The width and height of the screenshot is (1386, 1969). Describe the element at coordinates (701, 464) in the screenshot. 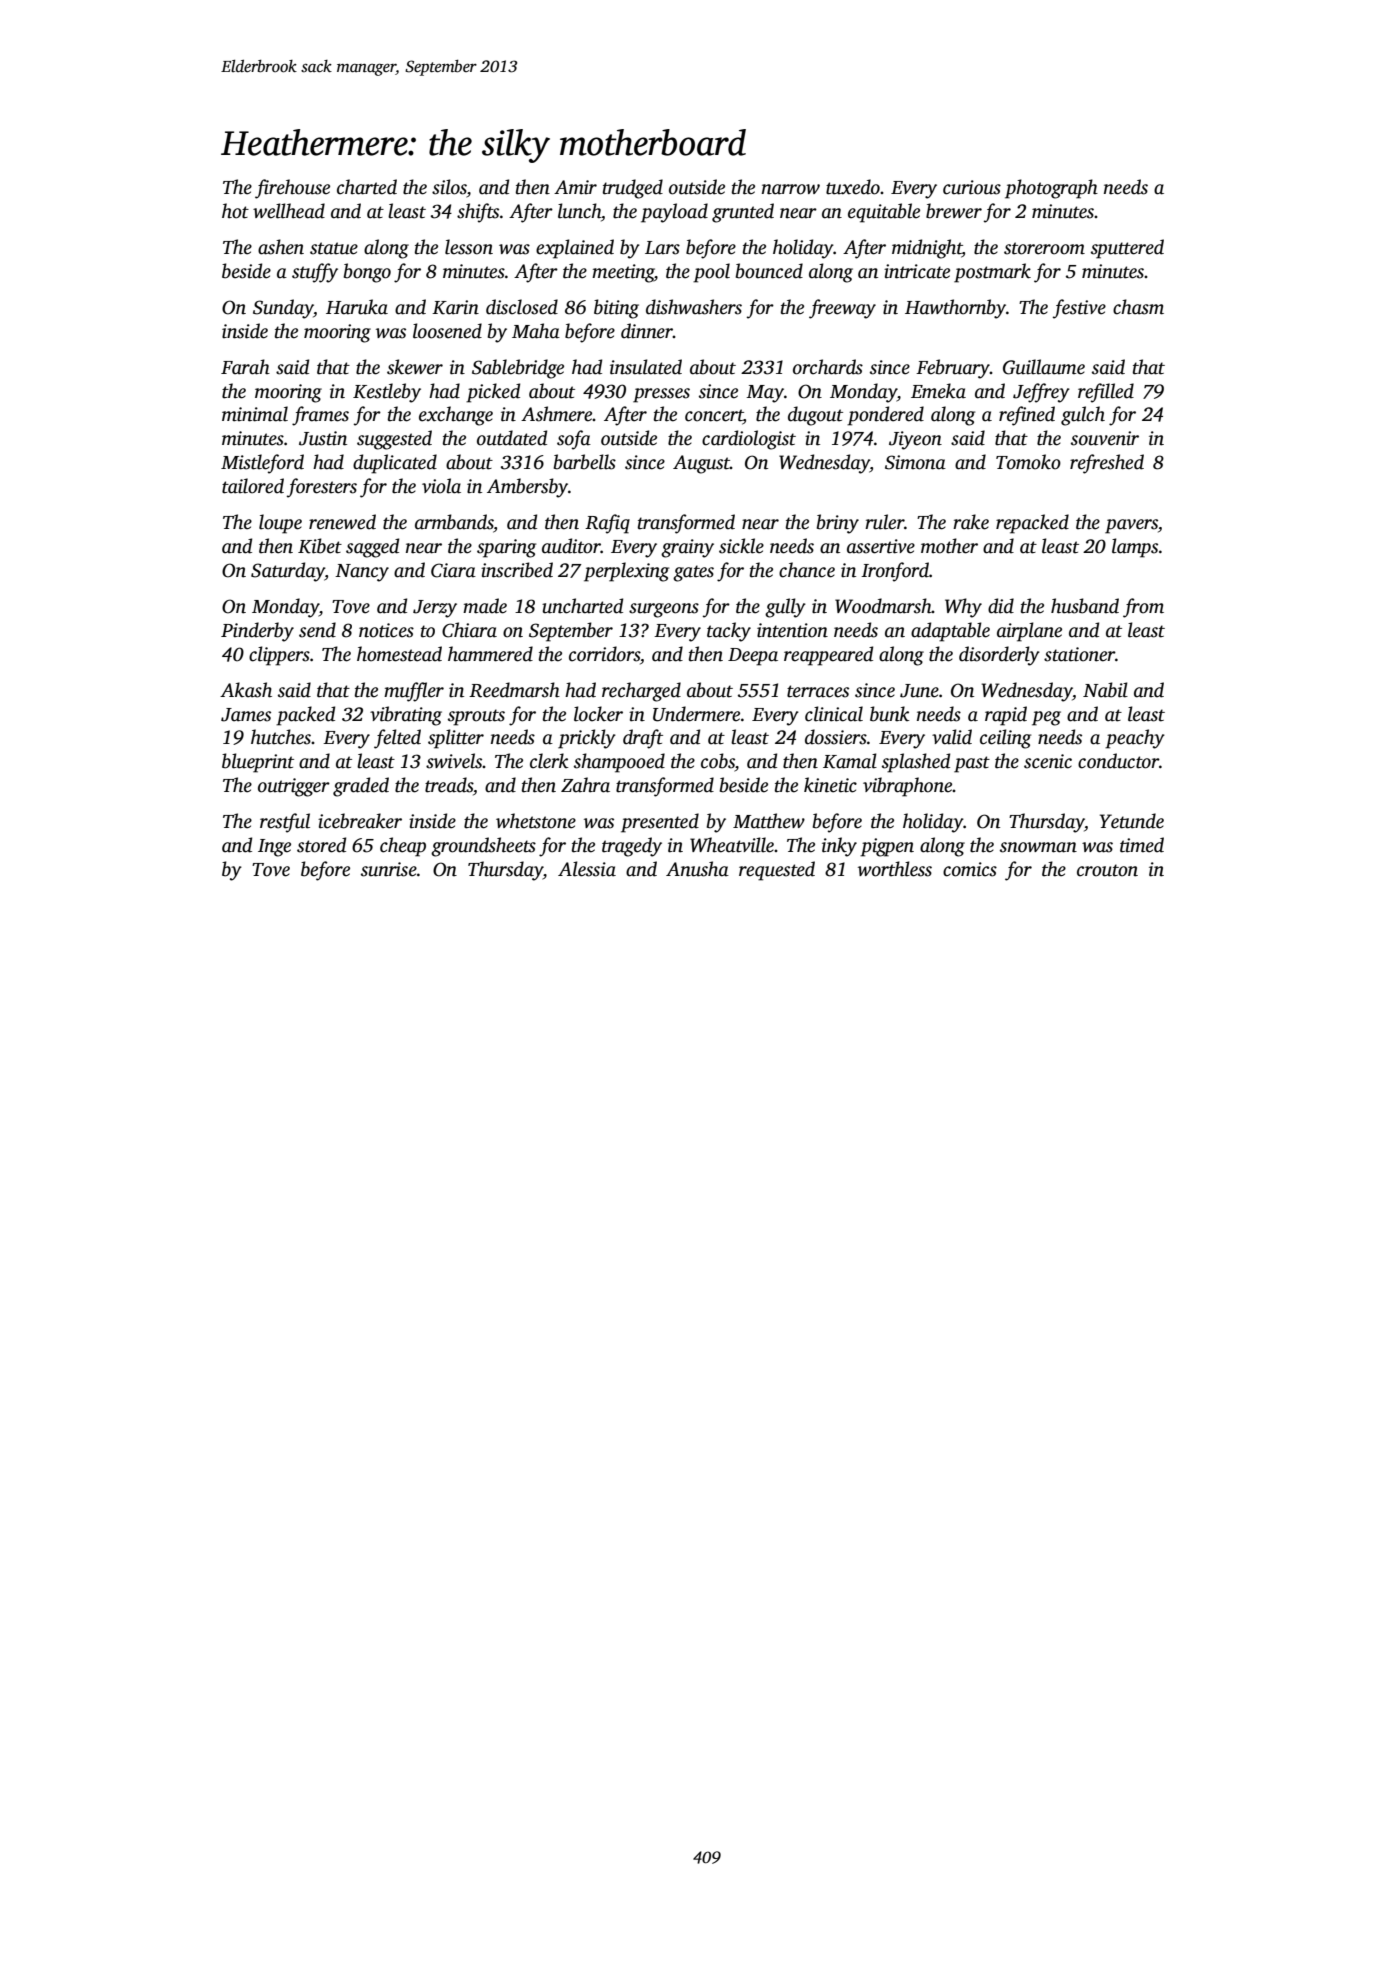

I see `August` at that location.
